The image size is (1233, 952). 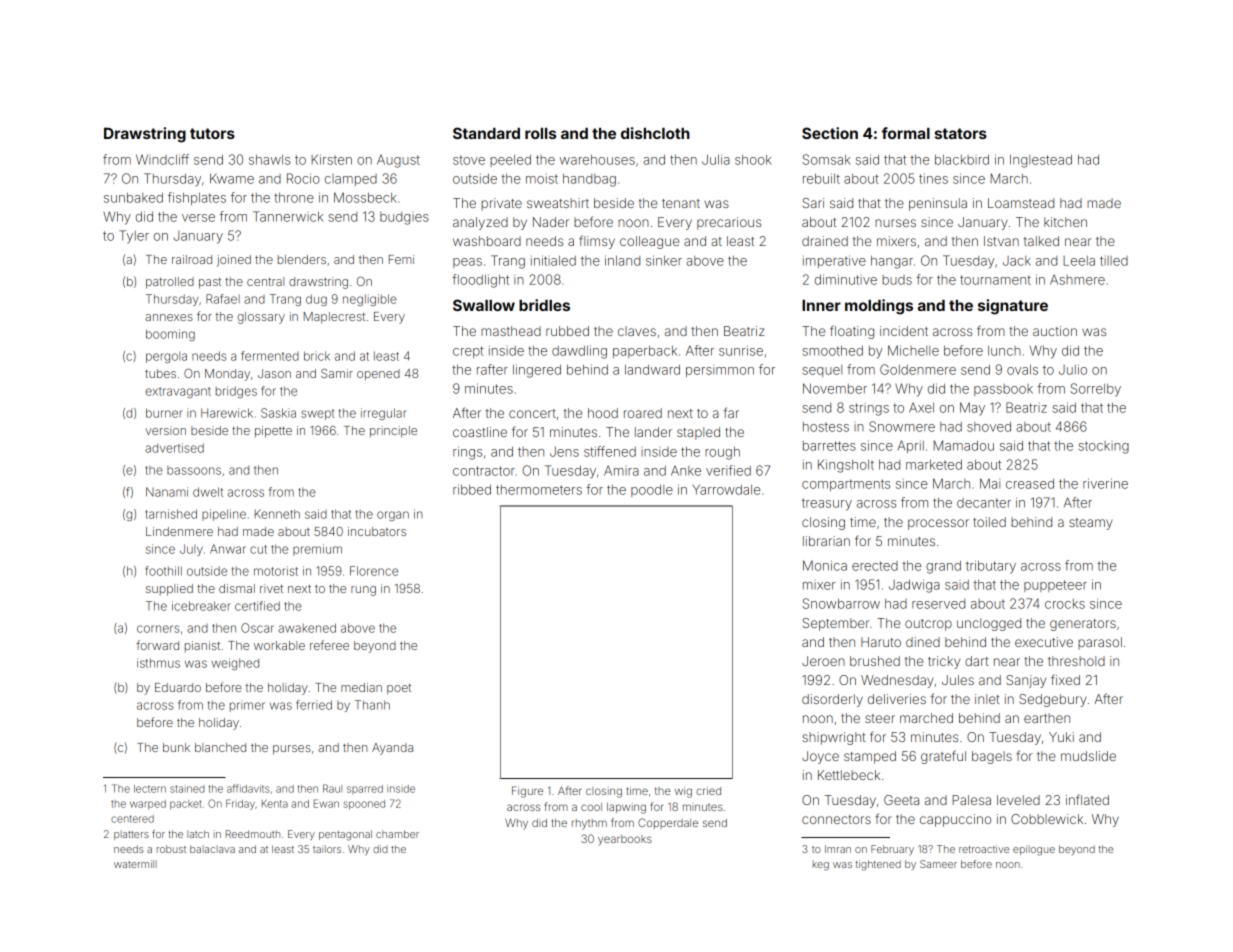 I want to click on lectern, so click(x=150, y=789).
